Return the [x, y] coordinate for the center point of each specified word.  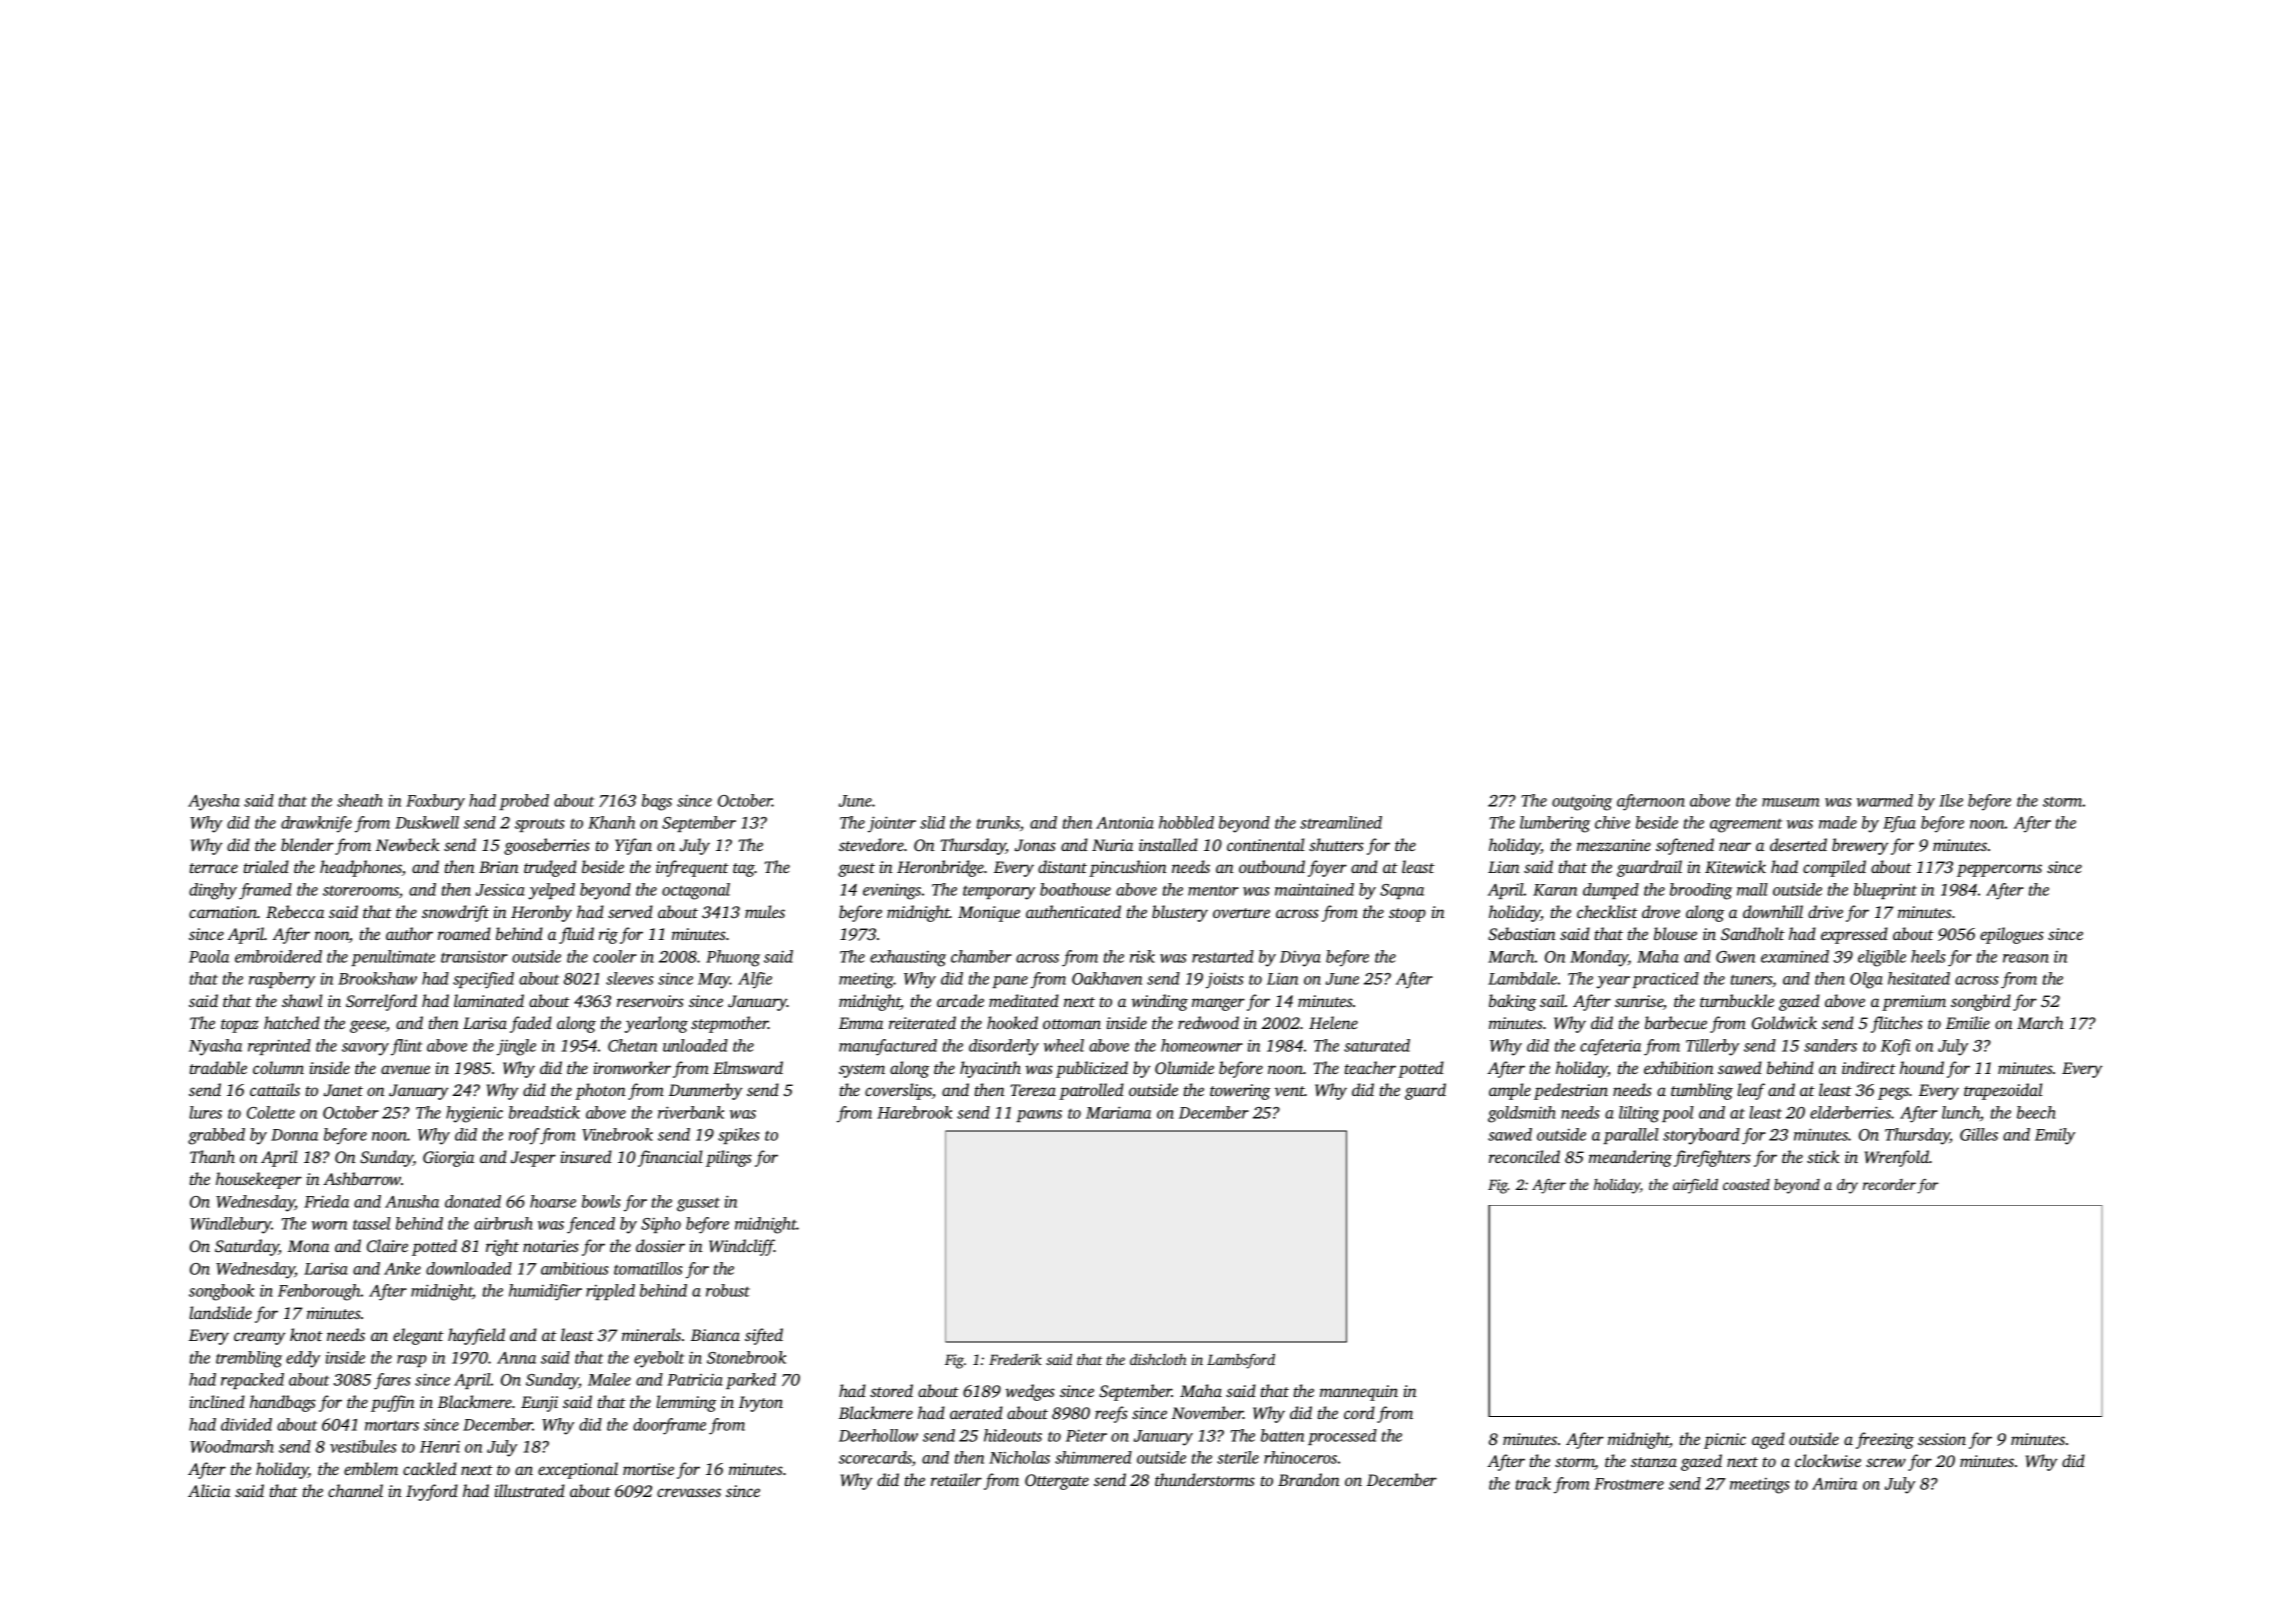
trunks [998, 822]
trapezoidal [2003, 1091]
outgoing [1582, 803]
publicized [1092, 1069]
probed [524, 802]
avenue [405, 1069]
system [862, 1071]
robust [728, 1290]
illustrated [529, 1490]
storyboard [1701, 1136]
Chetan [632, 1045]
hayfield [476, 1336]
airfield [1695, 1186]
